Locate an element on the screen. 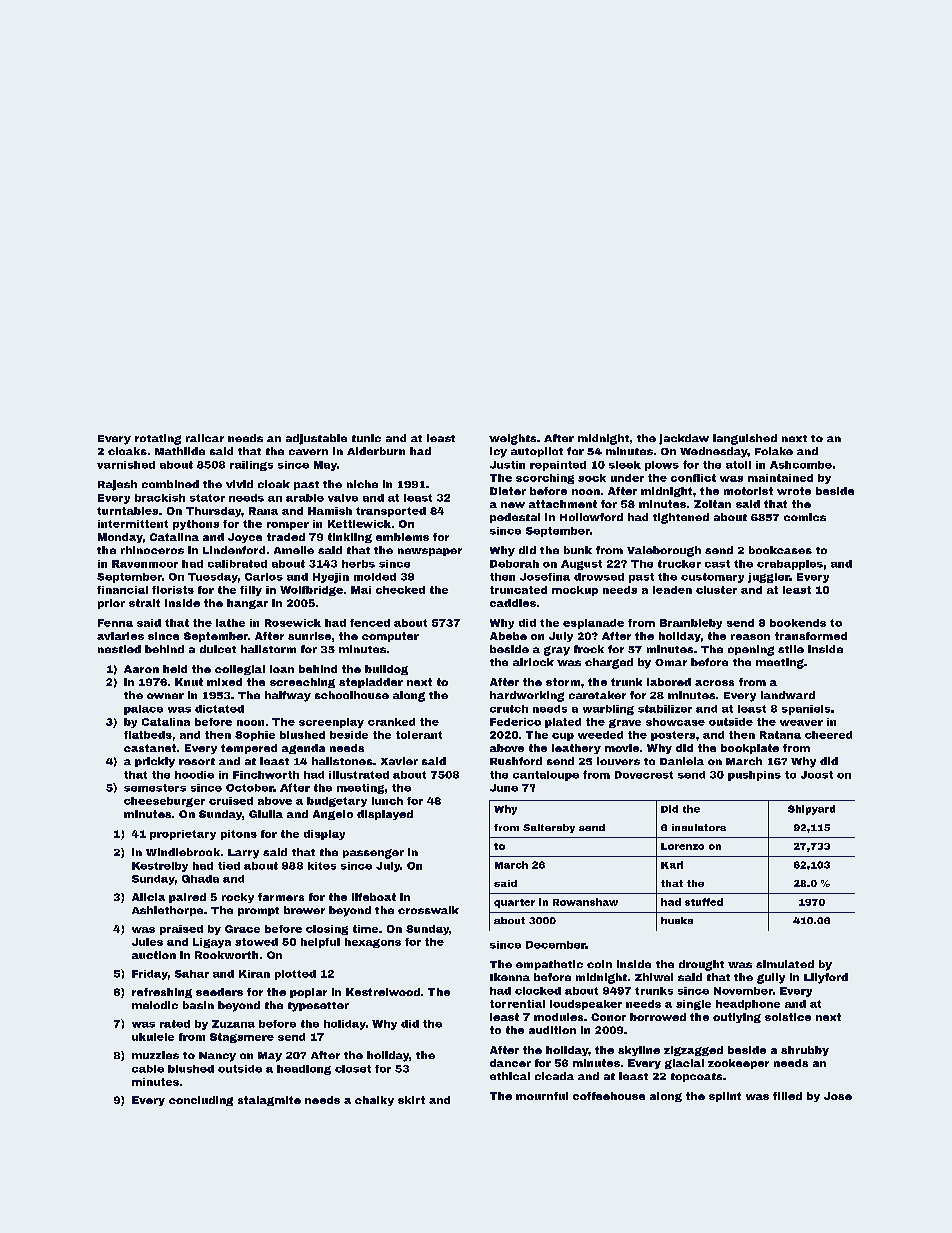 This screenshot has height=1233, width=952. cranked is located at coordinates (391, 722).
